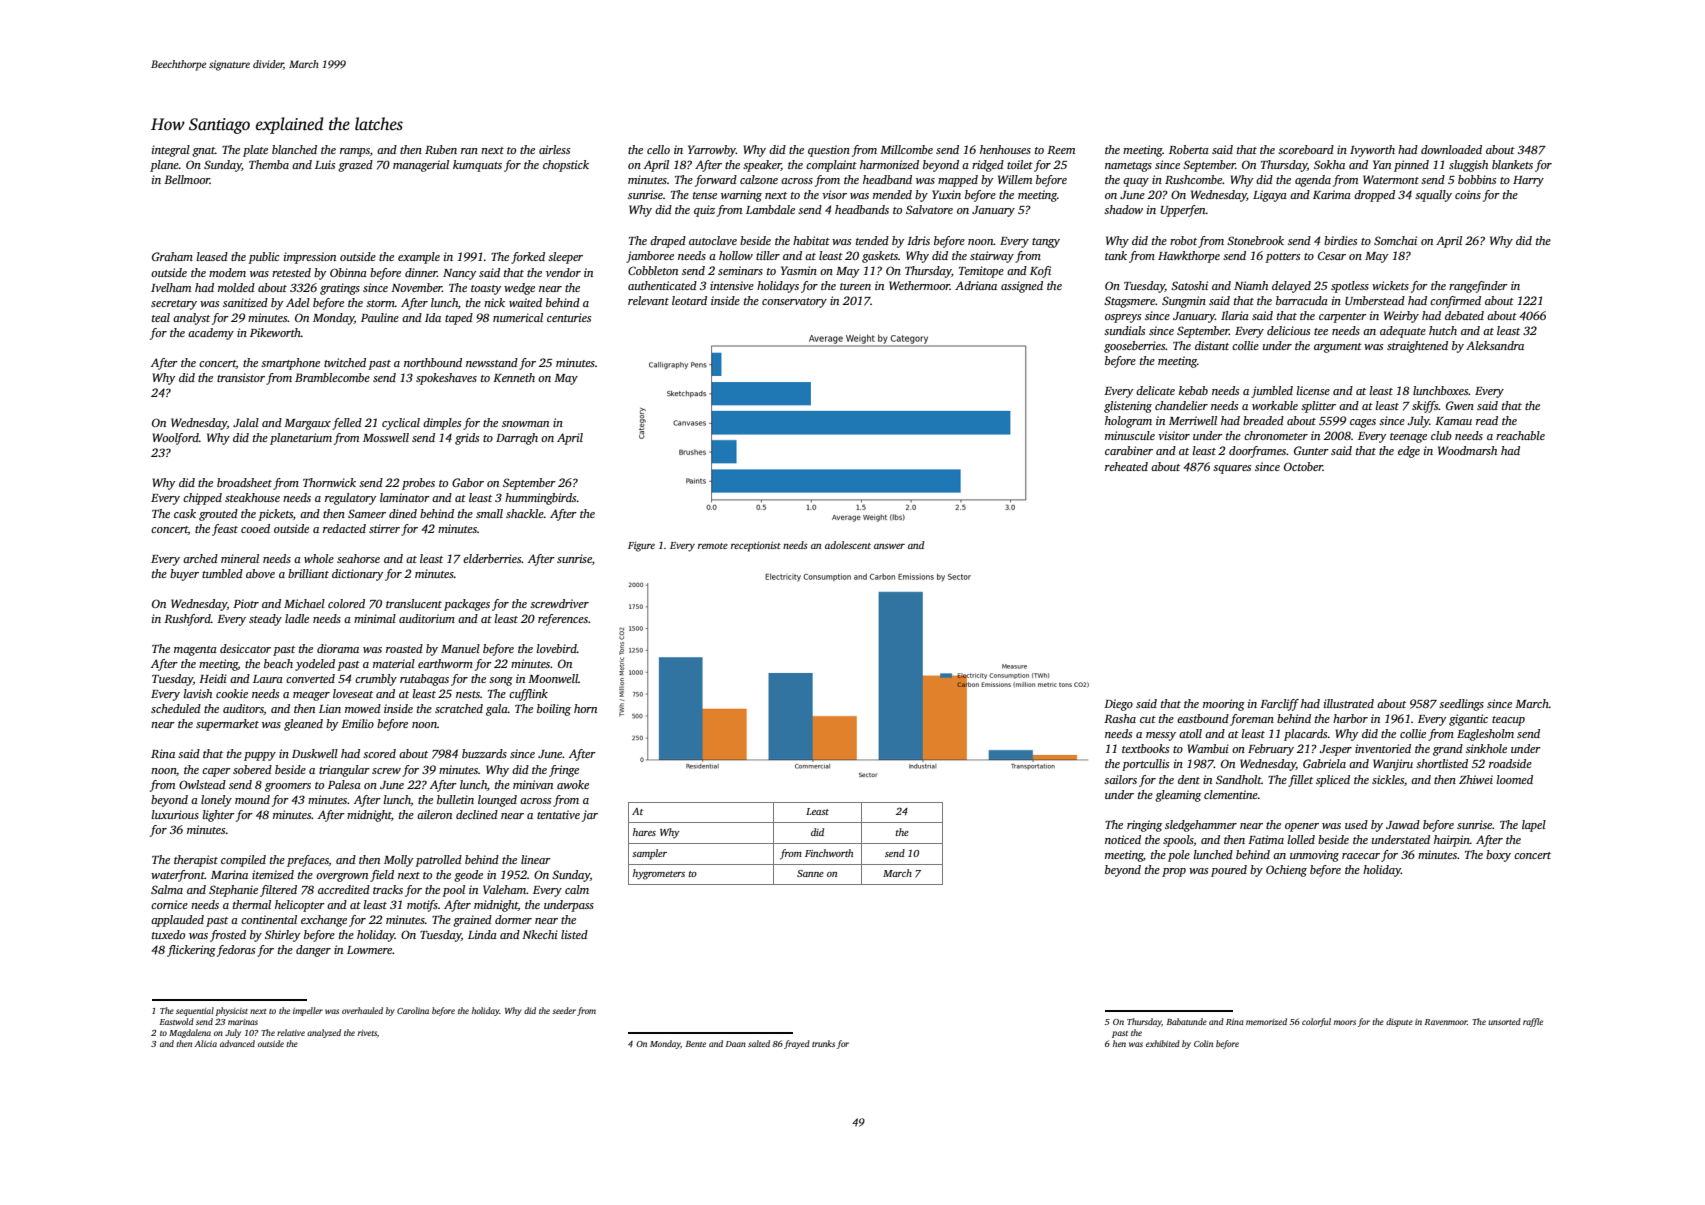  What do you see at coordinates (1383, 748) in the screenshot?
I see `inventoried` at bounding box center [1383, 748].
